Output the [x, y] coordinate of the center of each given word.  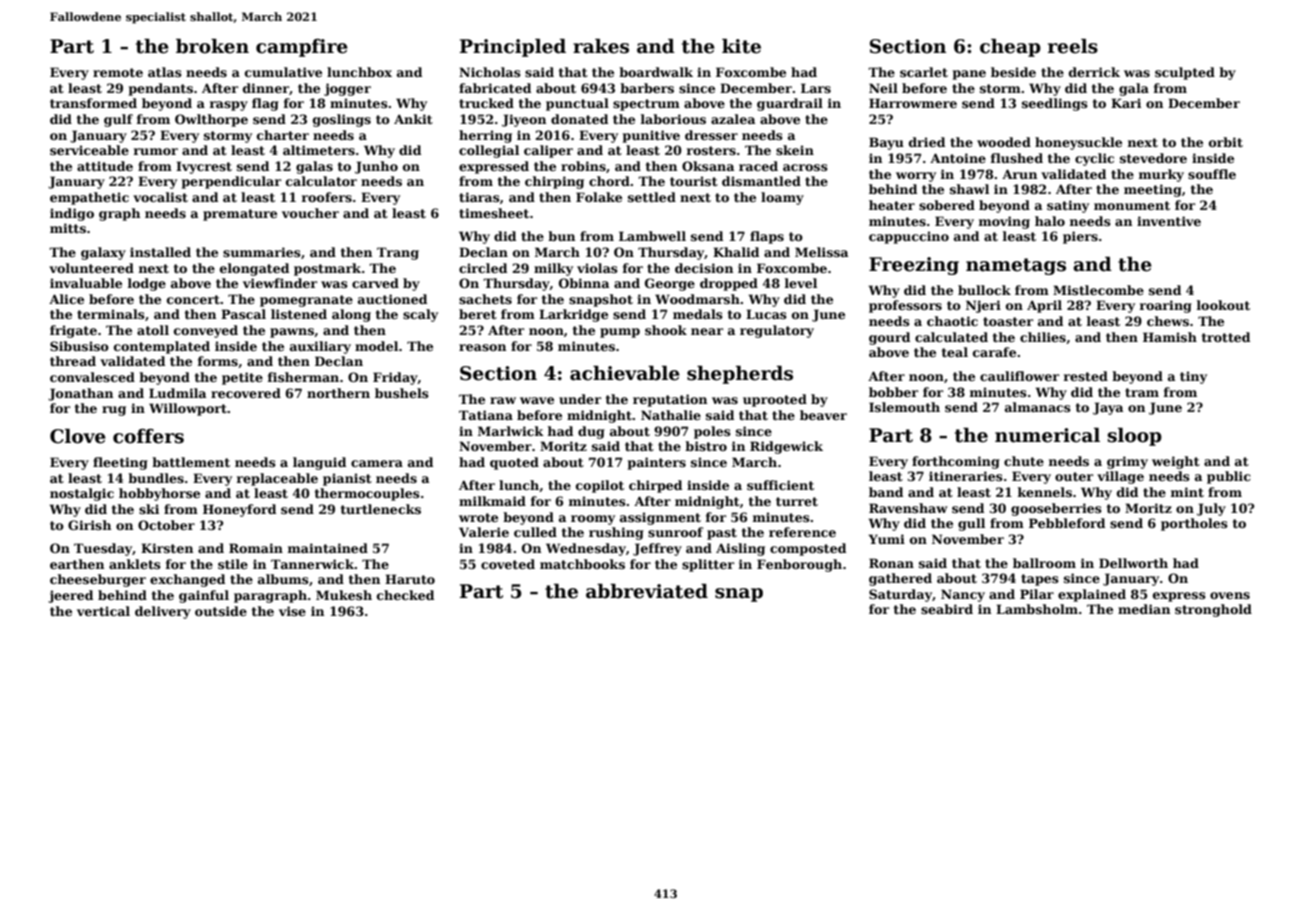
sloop [1134, 437]
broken [212, 46]
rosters [711, 150]
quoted [514, 463]
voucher [310, 213]
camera [377, 463]
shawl [969, 189]
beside [1013, 72]
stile [233, 564]
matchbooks [582, 564]
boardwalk [656, 72]
